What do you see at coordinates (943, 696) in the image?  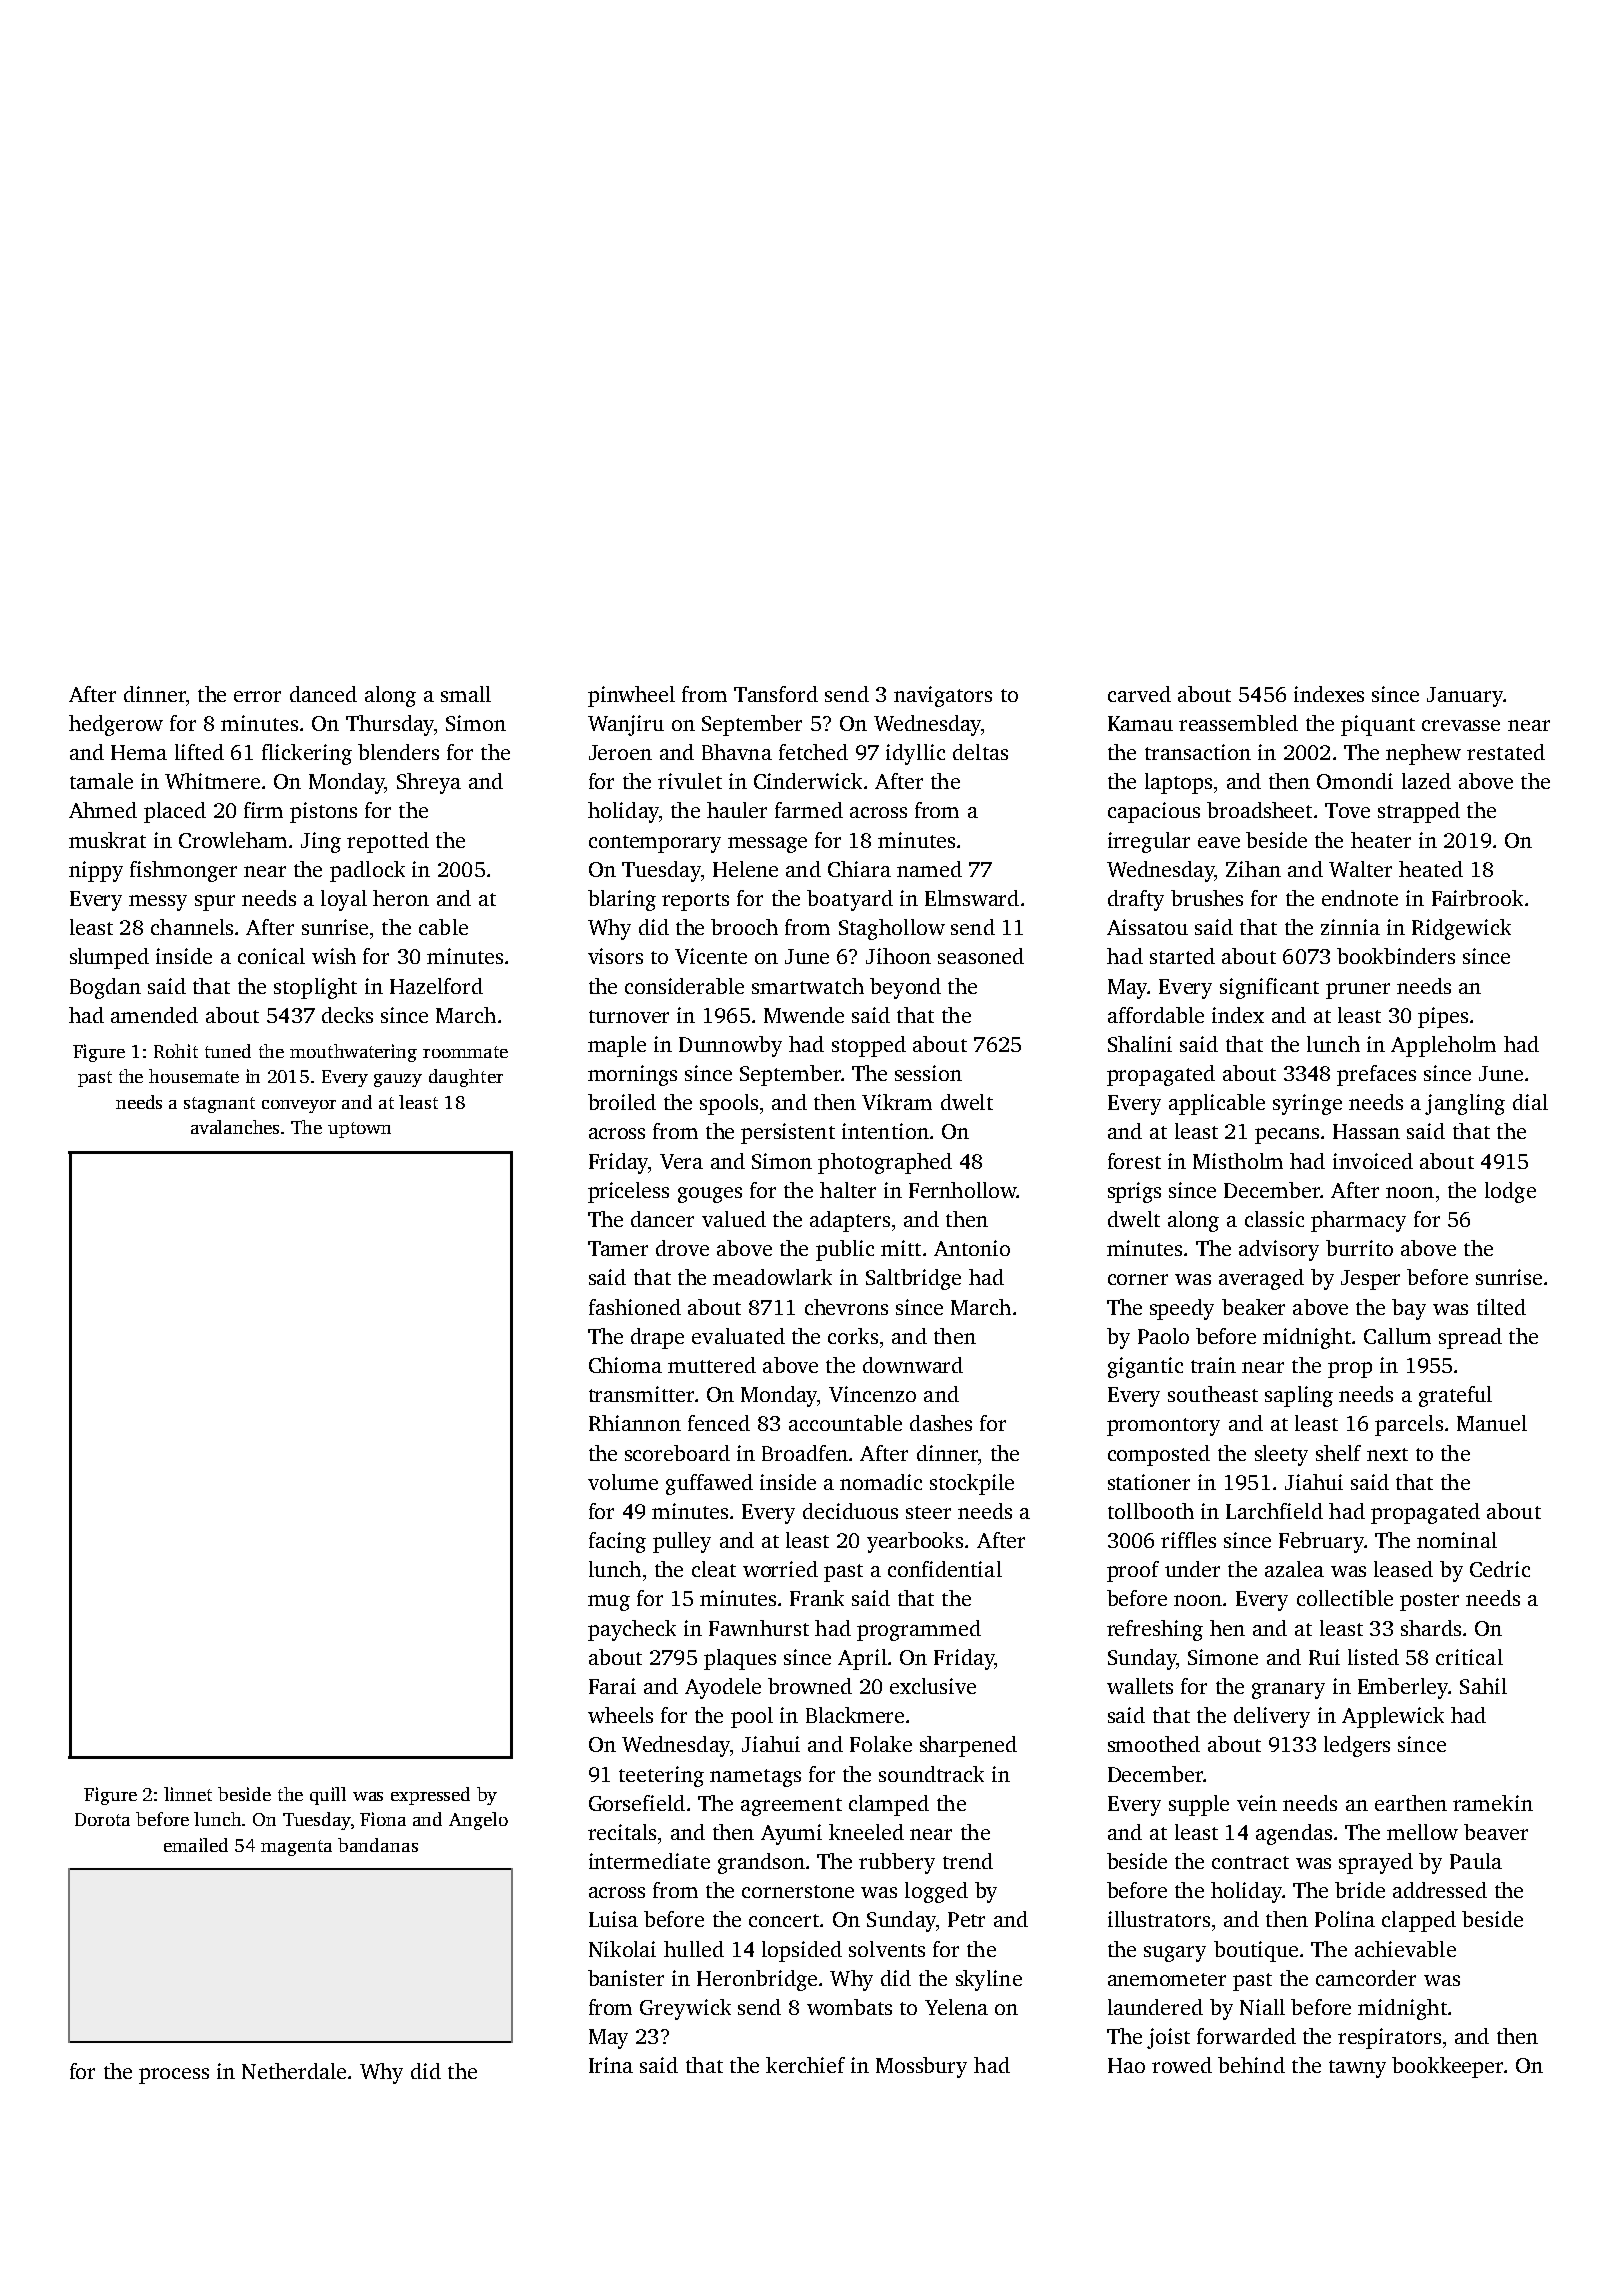 I see `navigators` at bounding box center [943, 696].
